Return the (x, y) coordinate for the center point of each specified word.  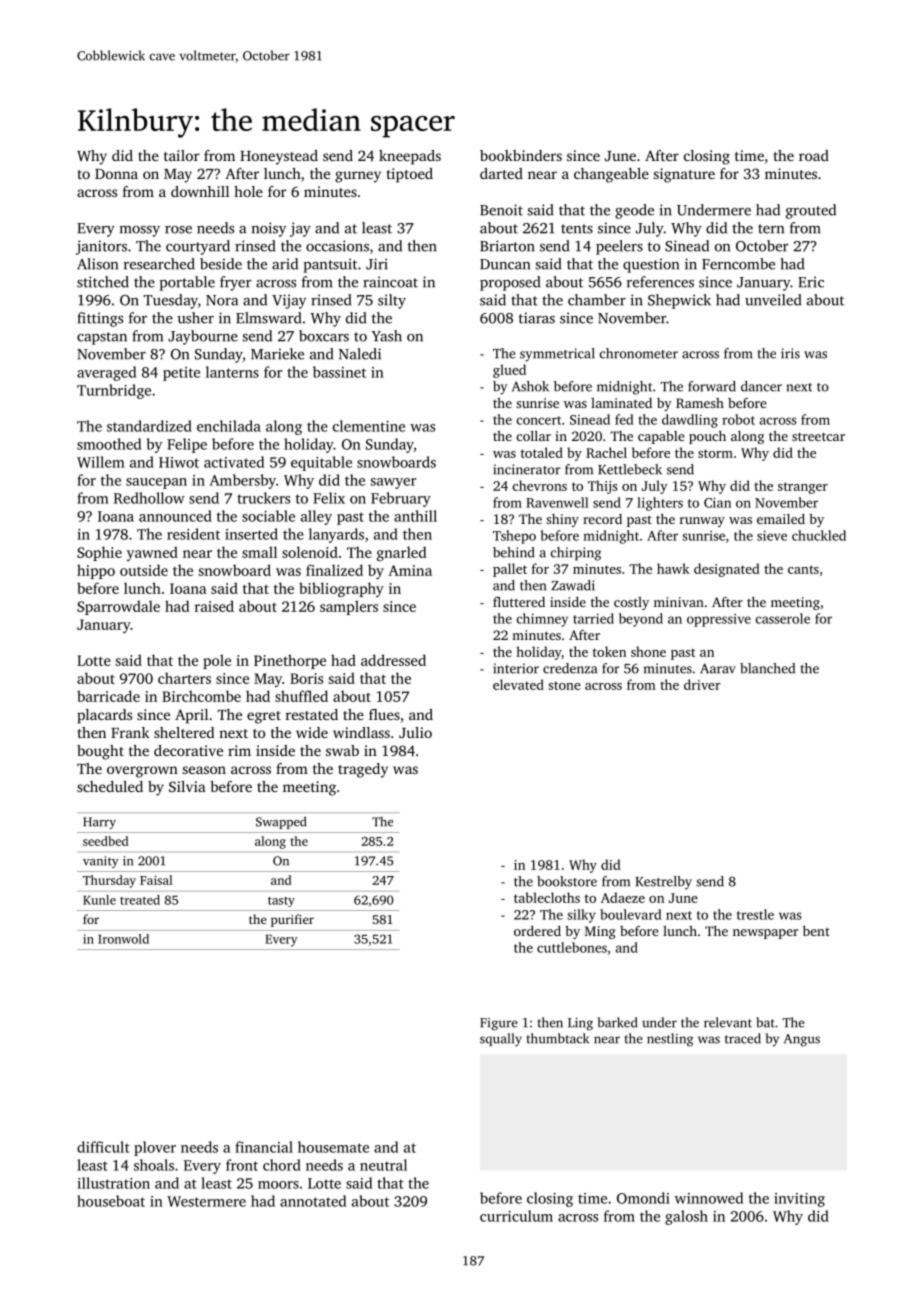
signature (684, 175)
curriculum (516, 1216)
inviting (799, 1200)
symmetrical (557, 355)
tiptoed (409, 175)
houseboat (111, 1201)
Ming (600, 932)
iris (790, 353)
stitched (103, 282)
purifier (292, 920)
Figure (499, 1024)
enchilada (229, 426)
